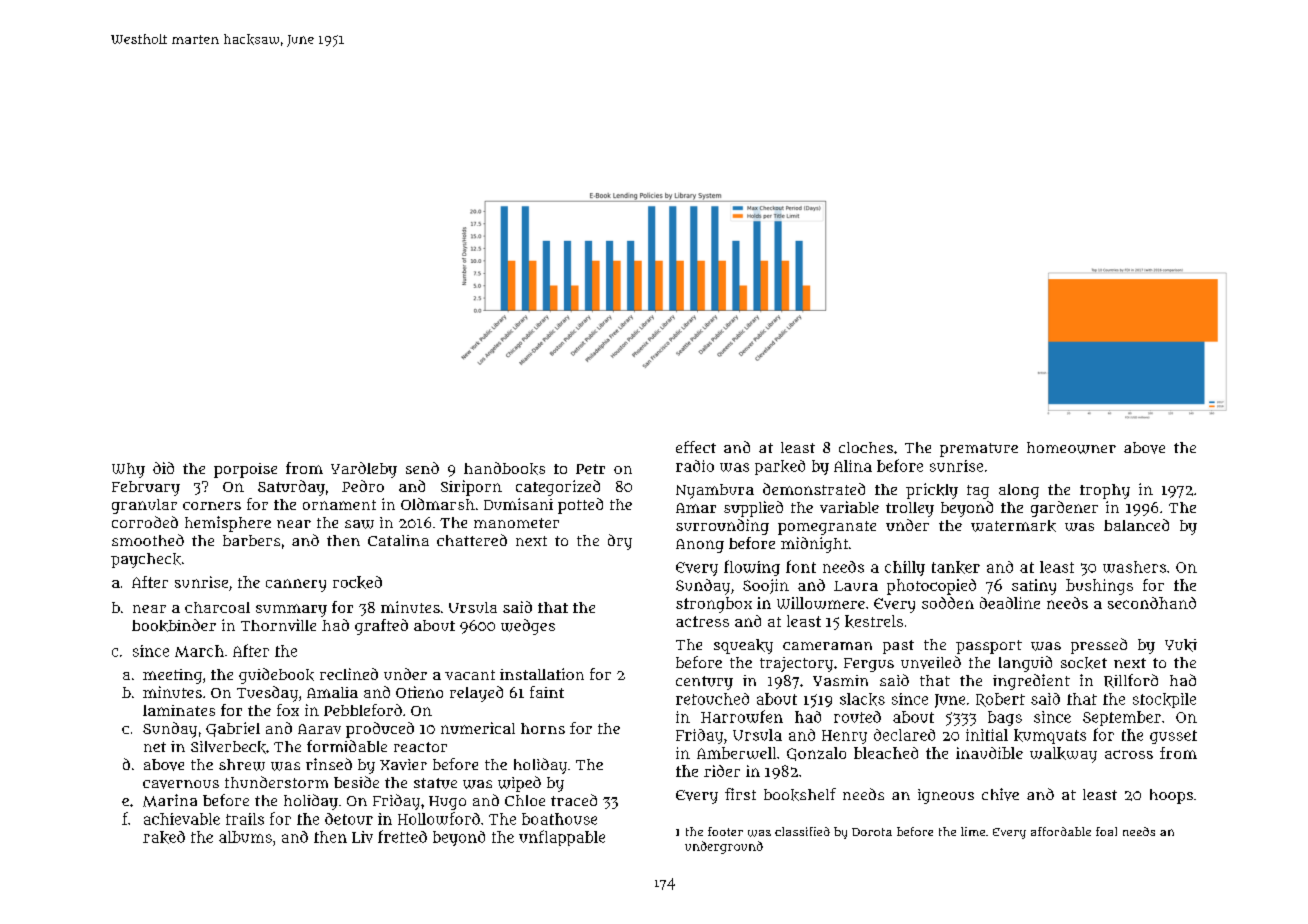 The width and height of the image is (1308, 924). What do you see at coordinates (910, 509) in the image?
I see `trolley` at bounding box center [910, 509].
